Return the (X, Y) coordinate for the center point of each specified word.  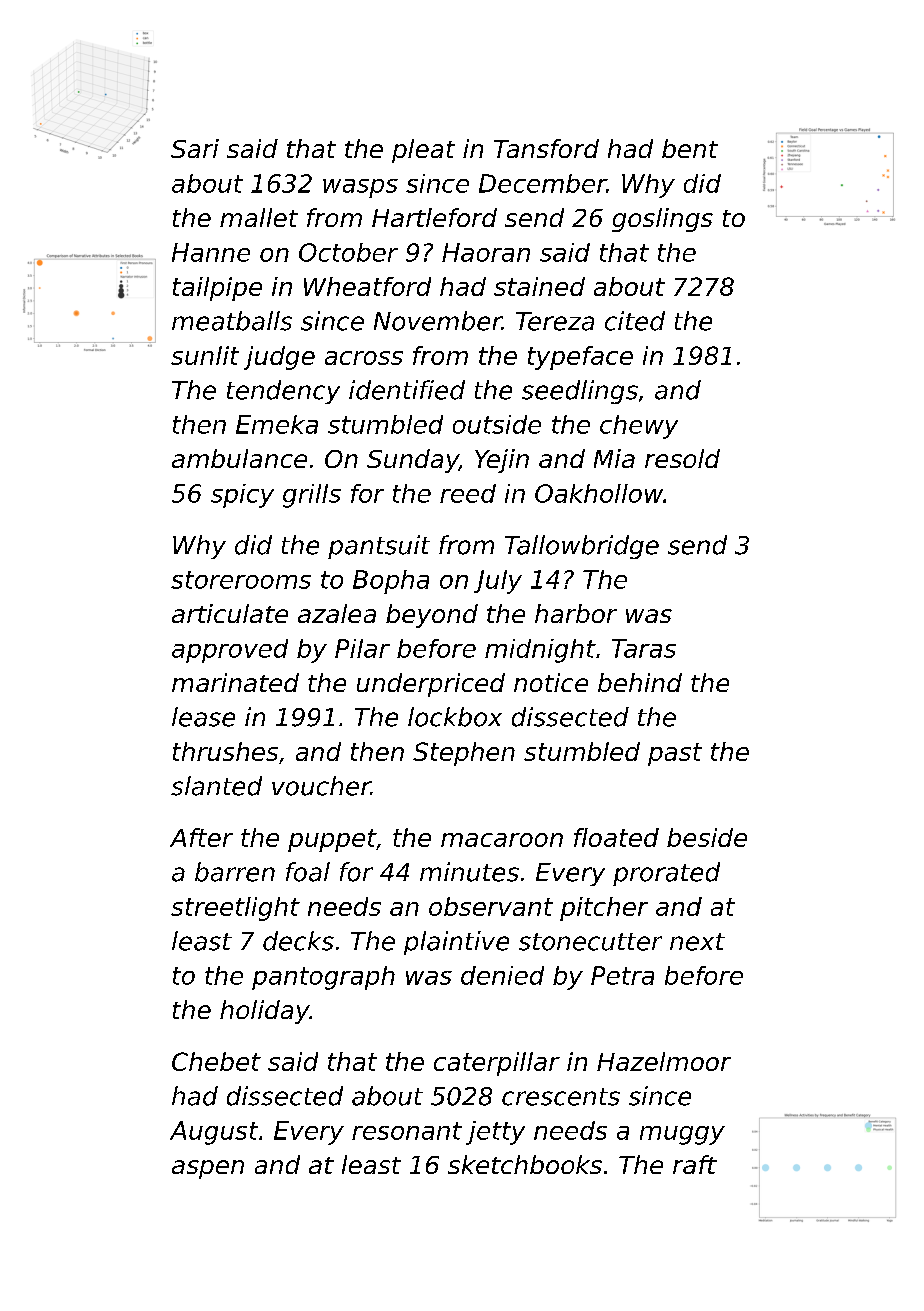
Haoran (486, 252)
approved (230, 651)
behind (640, 682)
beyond (432, 616)
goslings (662, 220)
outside (497, 424)
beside (707, 837)
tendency (283, 392)
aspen (208, 1169)
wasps (360, 188)
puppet (332, 840)
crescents (561, 1097)
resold (682, 458)
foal (308, 872)
